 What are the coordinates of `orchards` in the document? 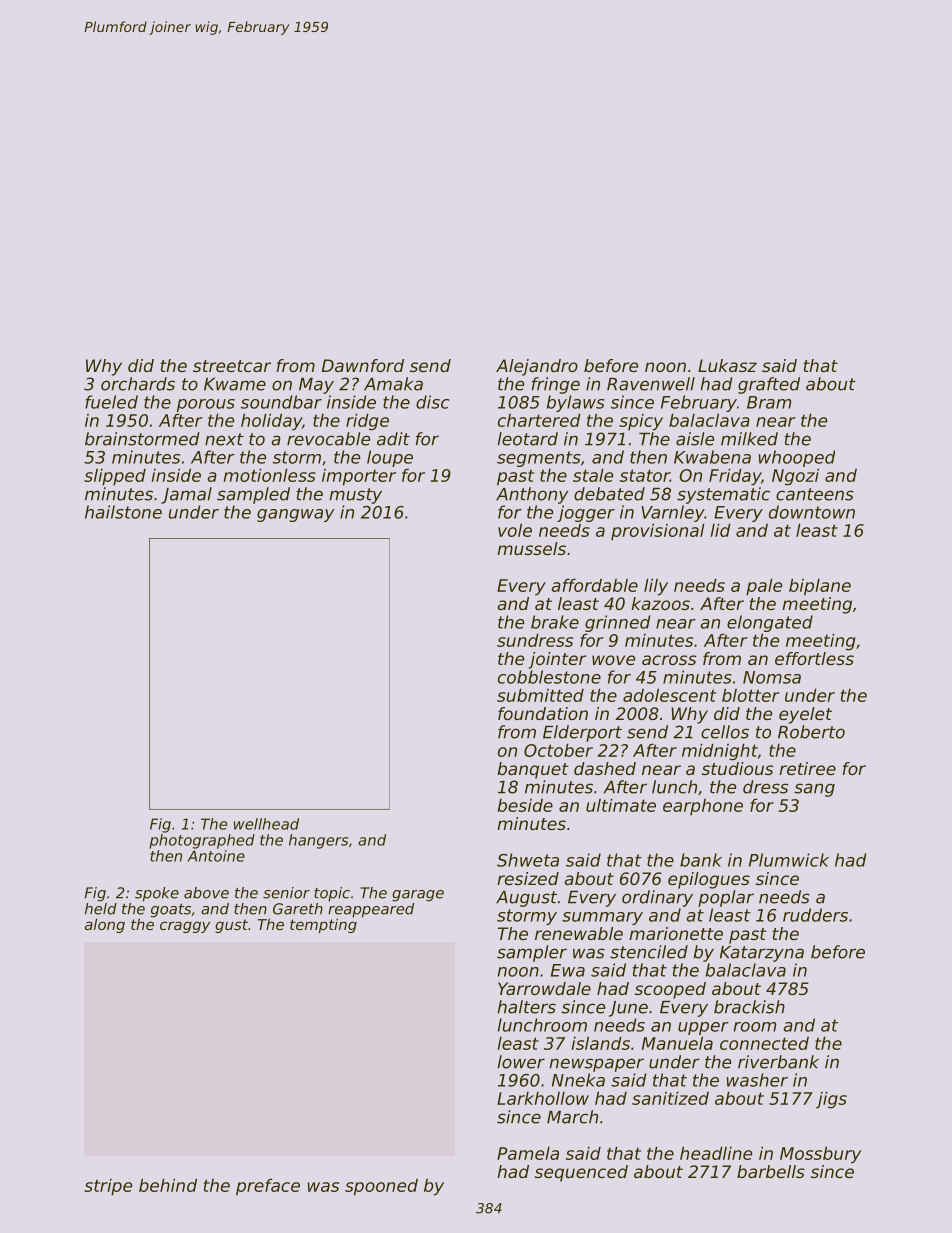 It's located at (138, 384).
